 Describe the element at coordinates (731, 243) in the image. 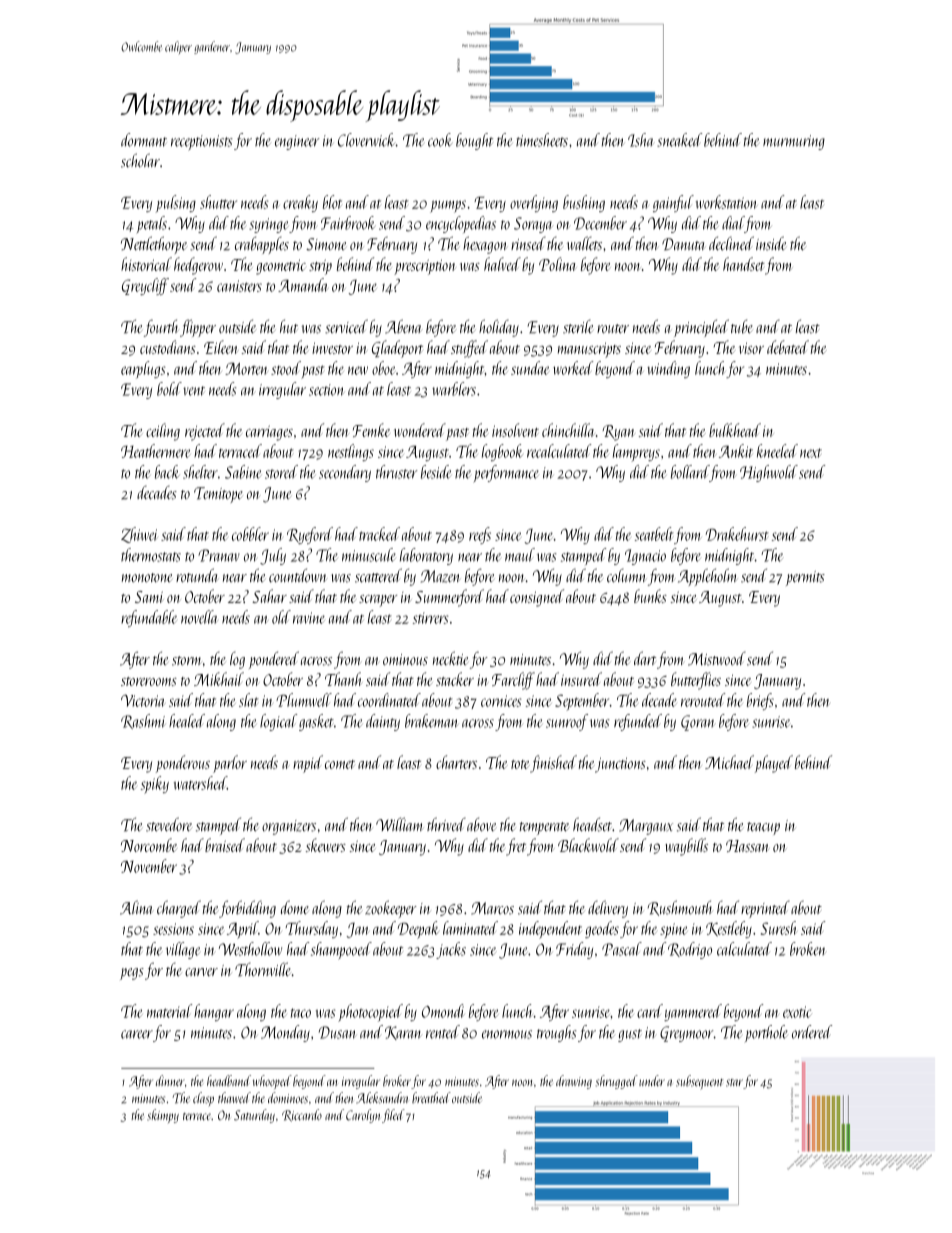

I see `declined` at that location.
